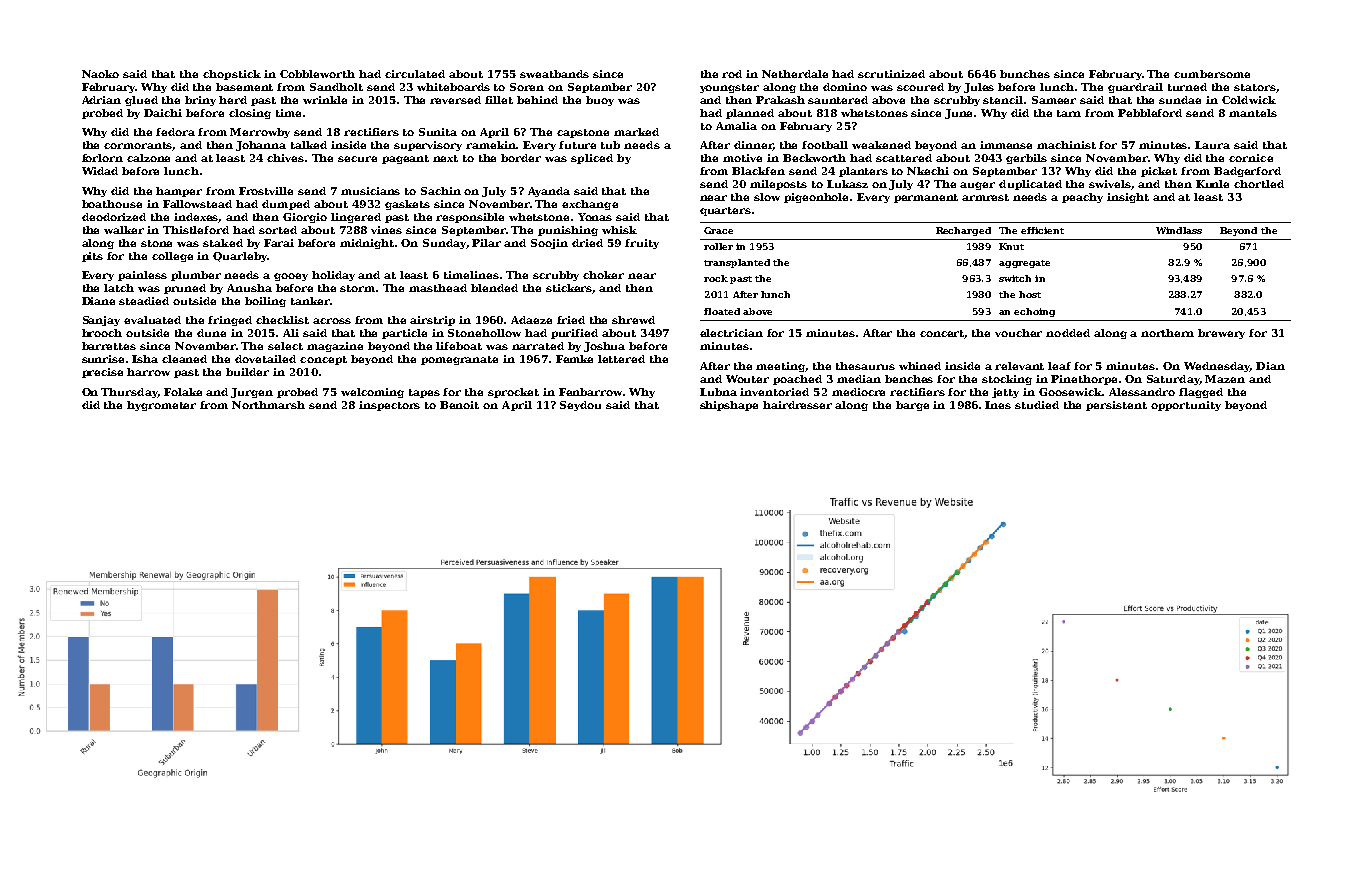 This document has width=1372, height=887. What do you see at coordinates (797, 405) in the document?
I see `hairdresser` at bounding box center [797, 405].
